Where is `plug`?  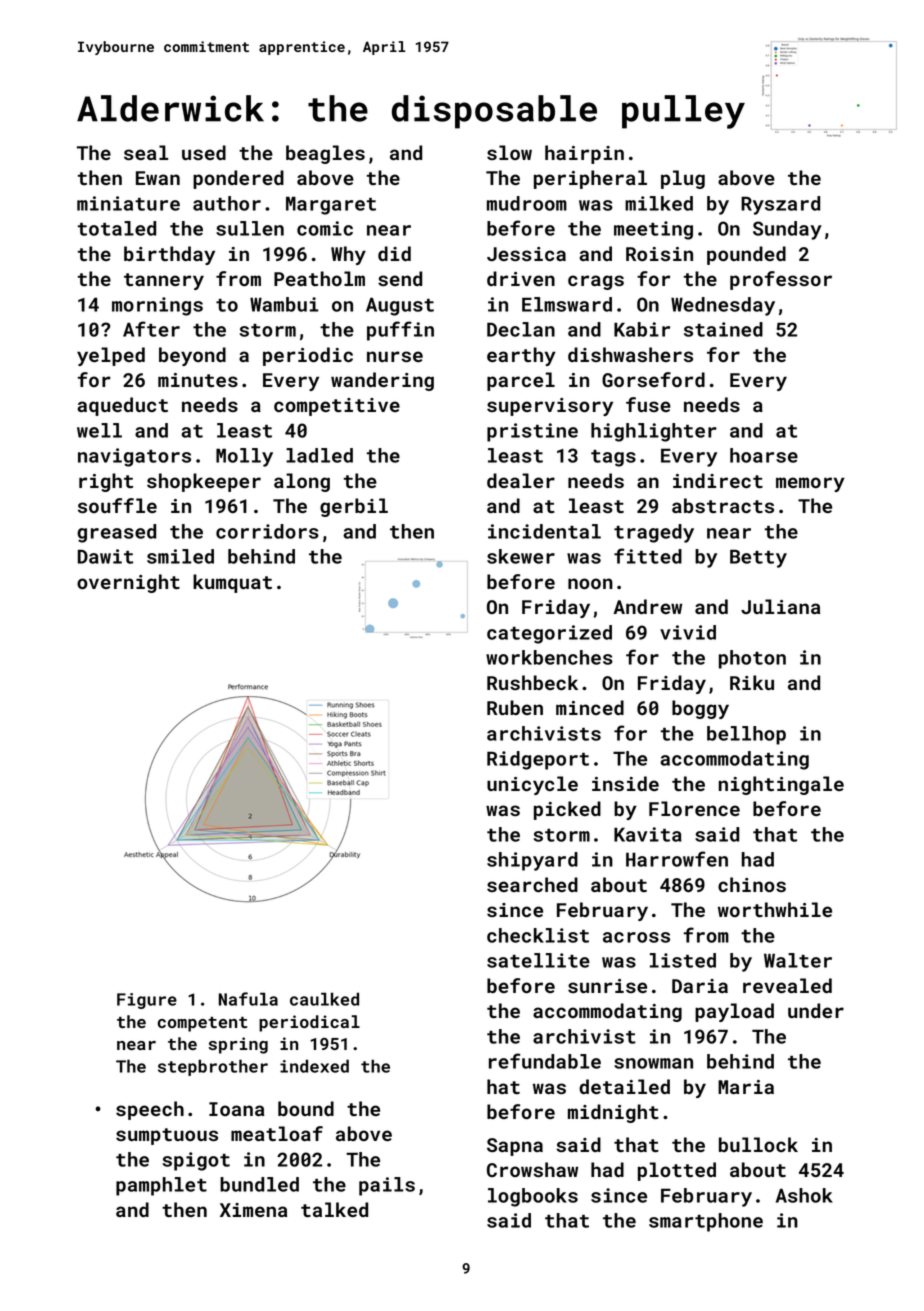 plug is located at coordinates (683, 179).
